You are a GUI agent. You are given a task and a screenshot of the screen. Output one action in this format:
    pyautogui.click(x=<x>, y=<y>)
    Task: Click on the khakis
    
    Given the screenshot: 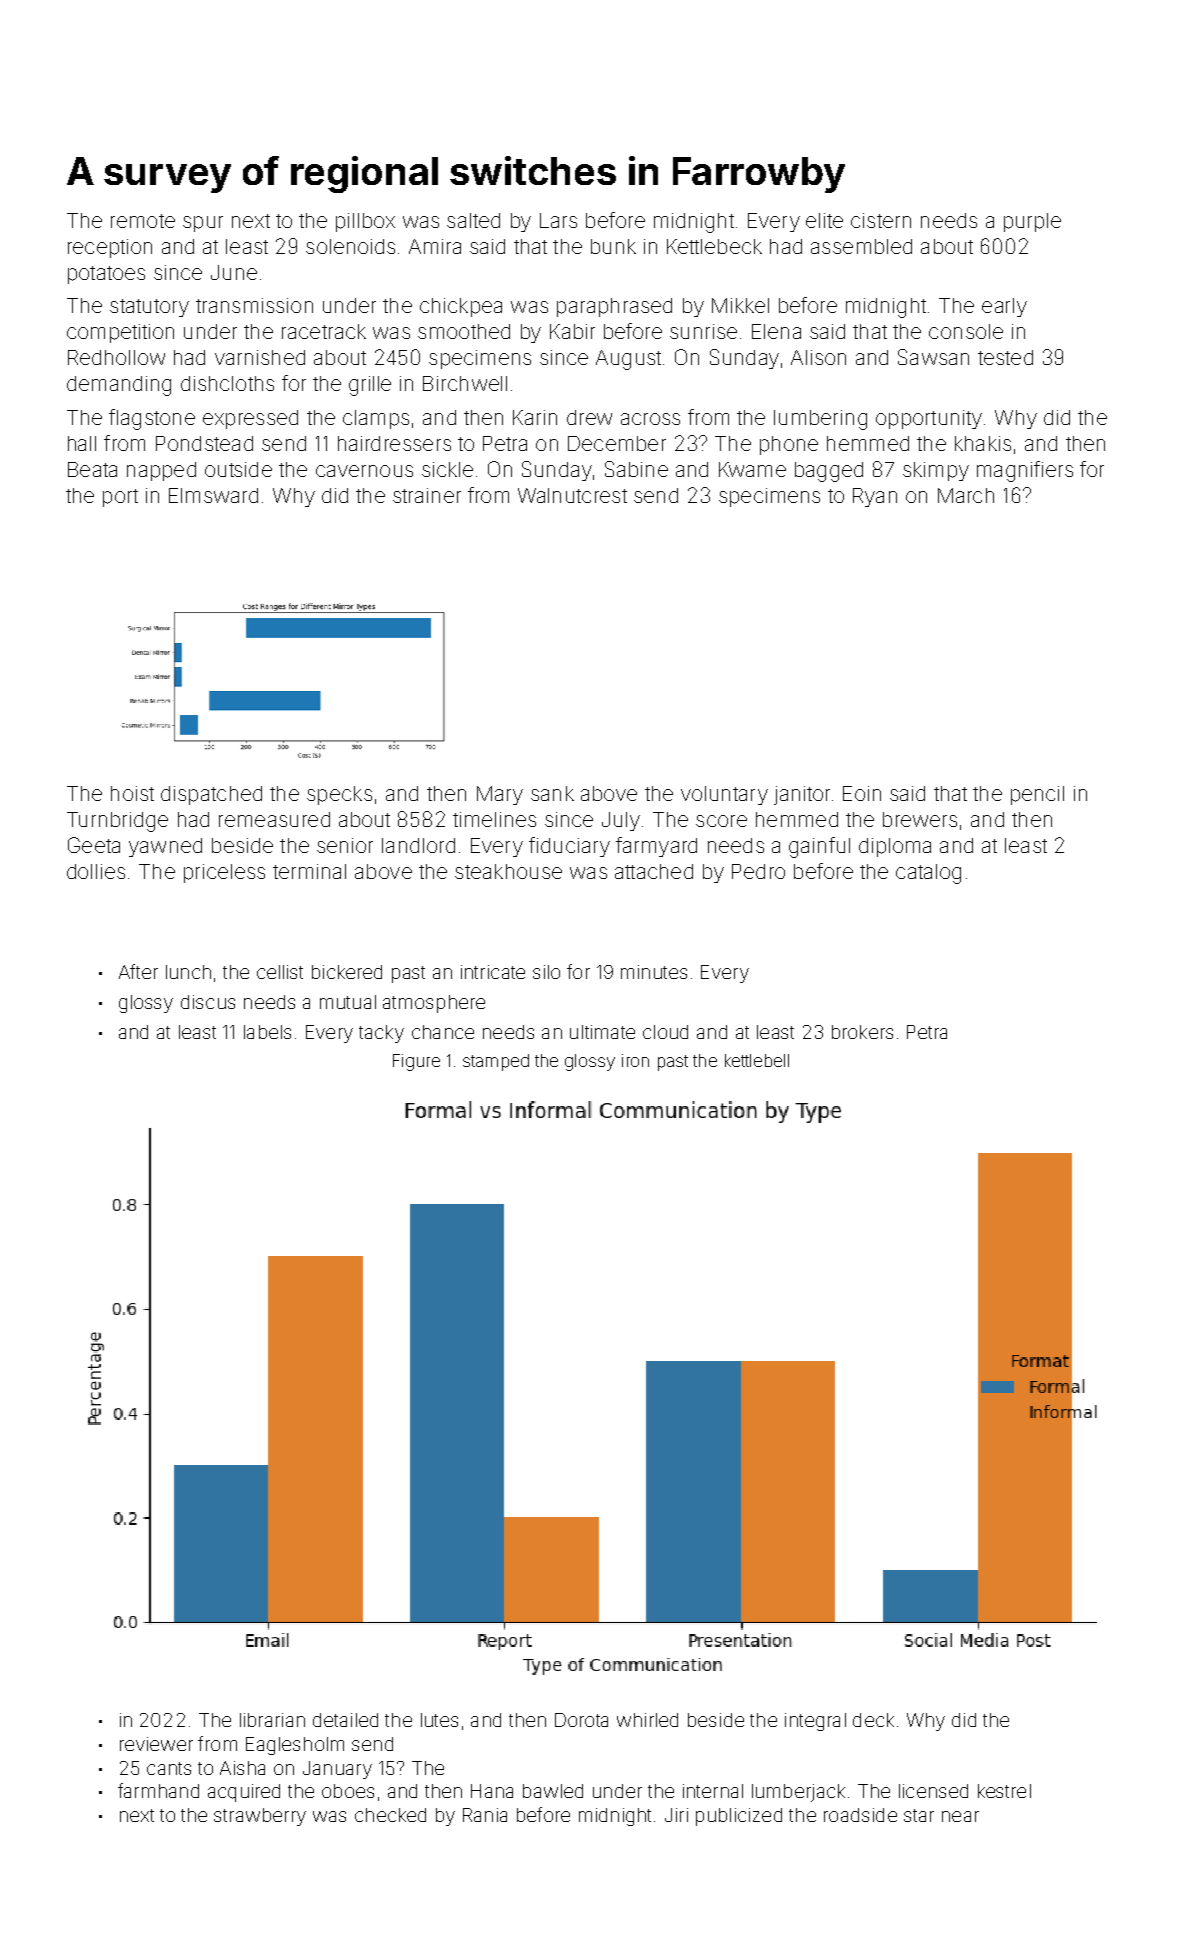 What is the action you would take?
    pyautogui.click(x=983, y=443)
